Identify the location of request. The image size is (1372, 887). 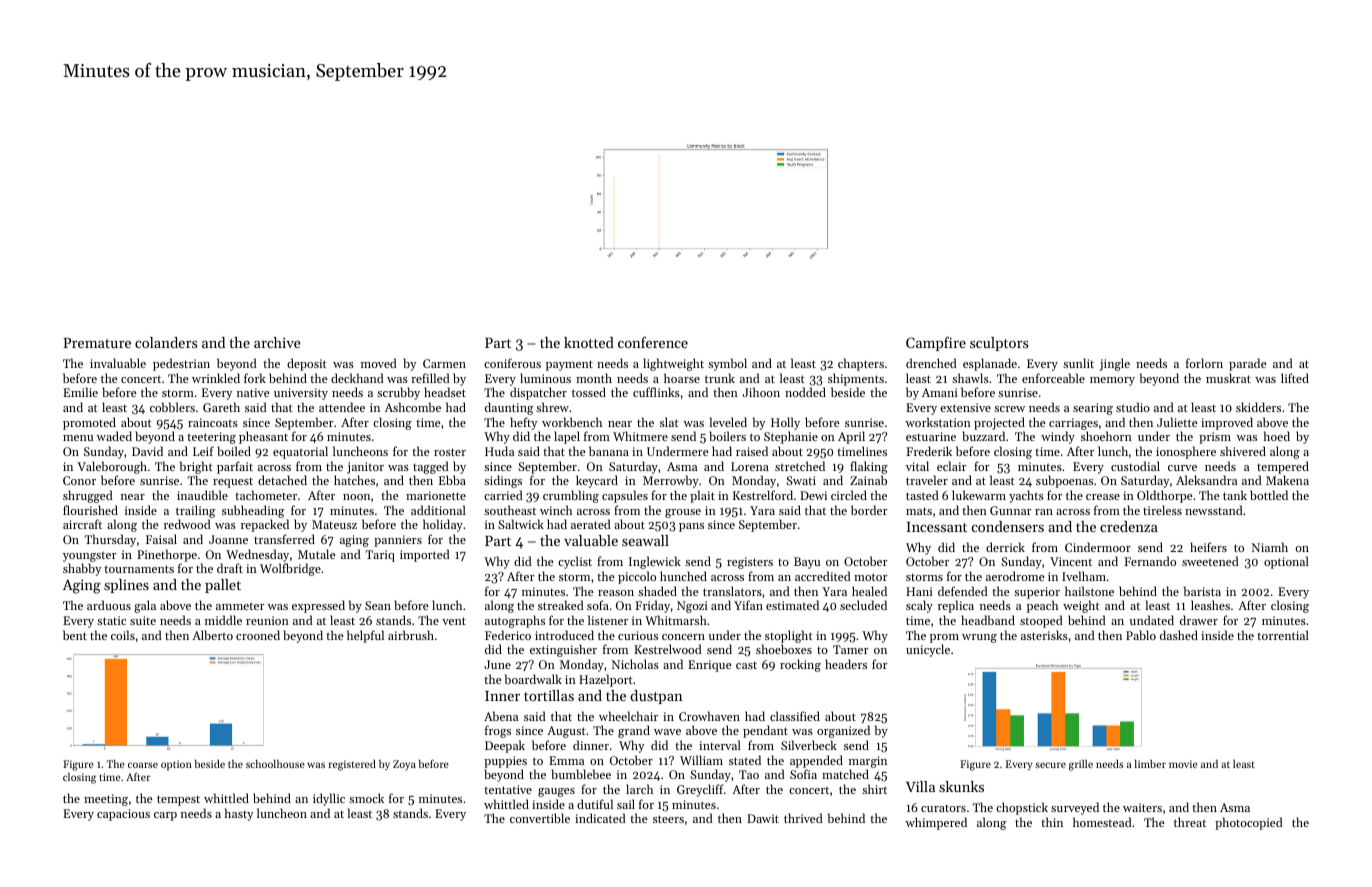
(233, 482).
